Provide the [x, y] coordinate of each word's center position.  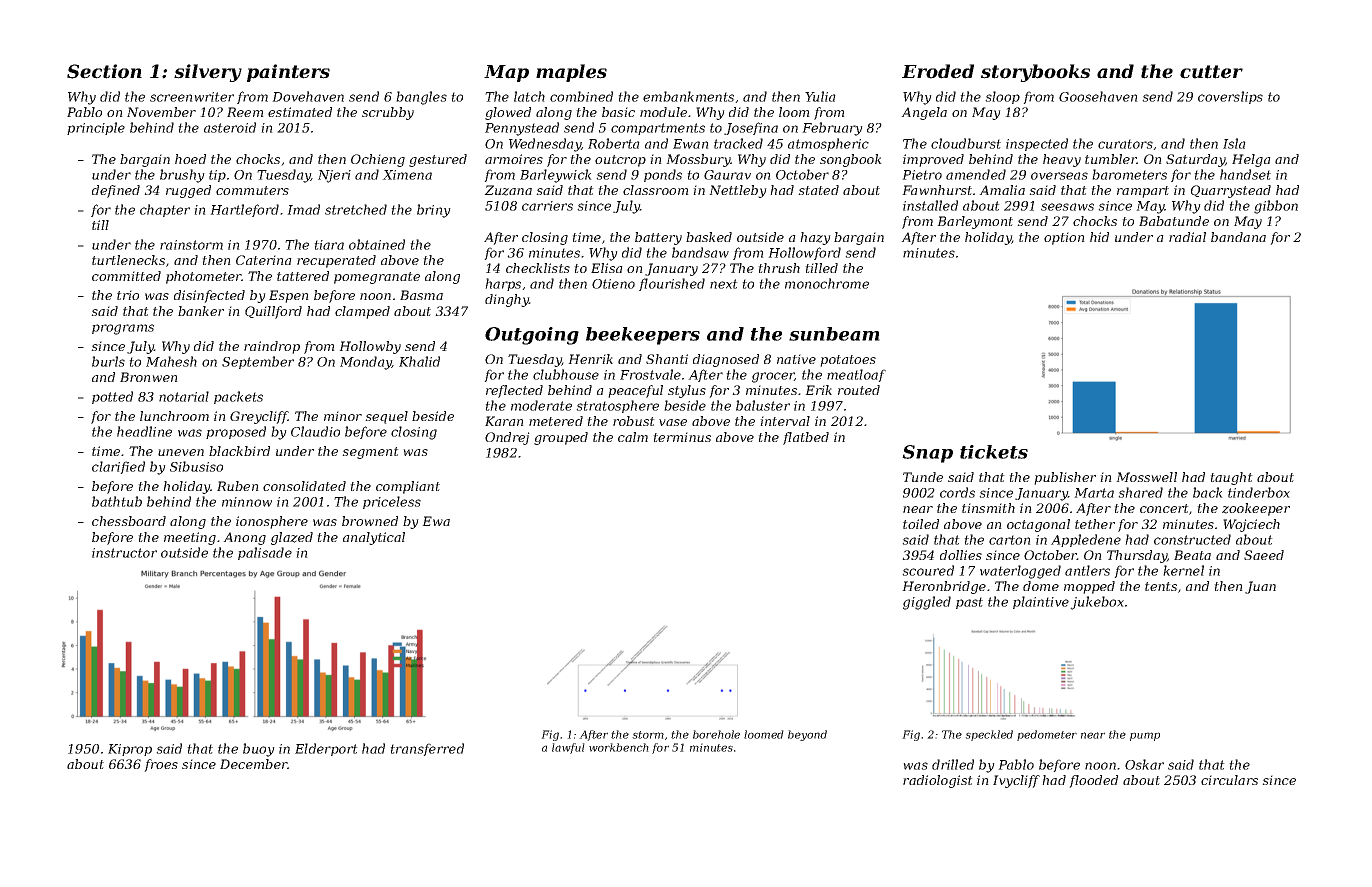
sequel [386, 417]
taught [1231, 478]
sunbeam [834, 334]
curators [1125, 144]
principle [96, 128]
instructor [124, 553]
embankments [688, 96]
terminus [682, 437]
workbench [619, 747]
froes [161, 765]
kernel [1183, 570]
